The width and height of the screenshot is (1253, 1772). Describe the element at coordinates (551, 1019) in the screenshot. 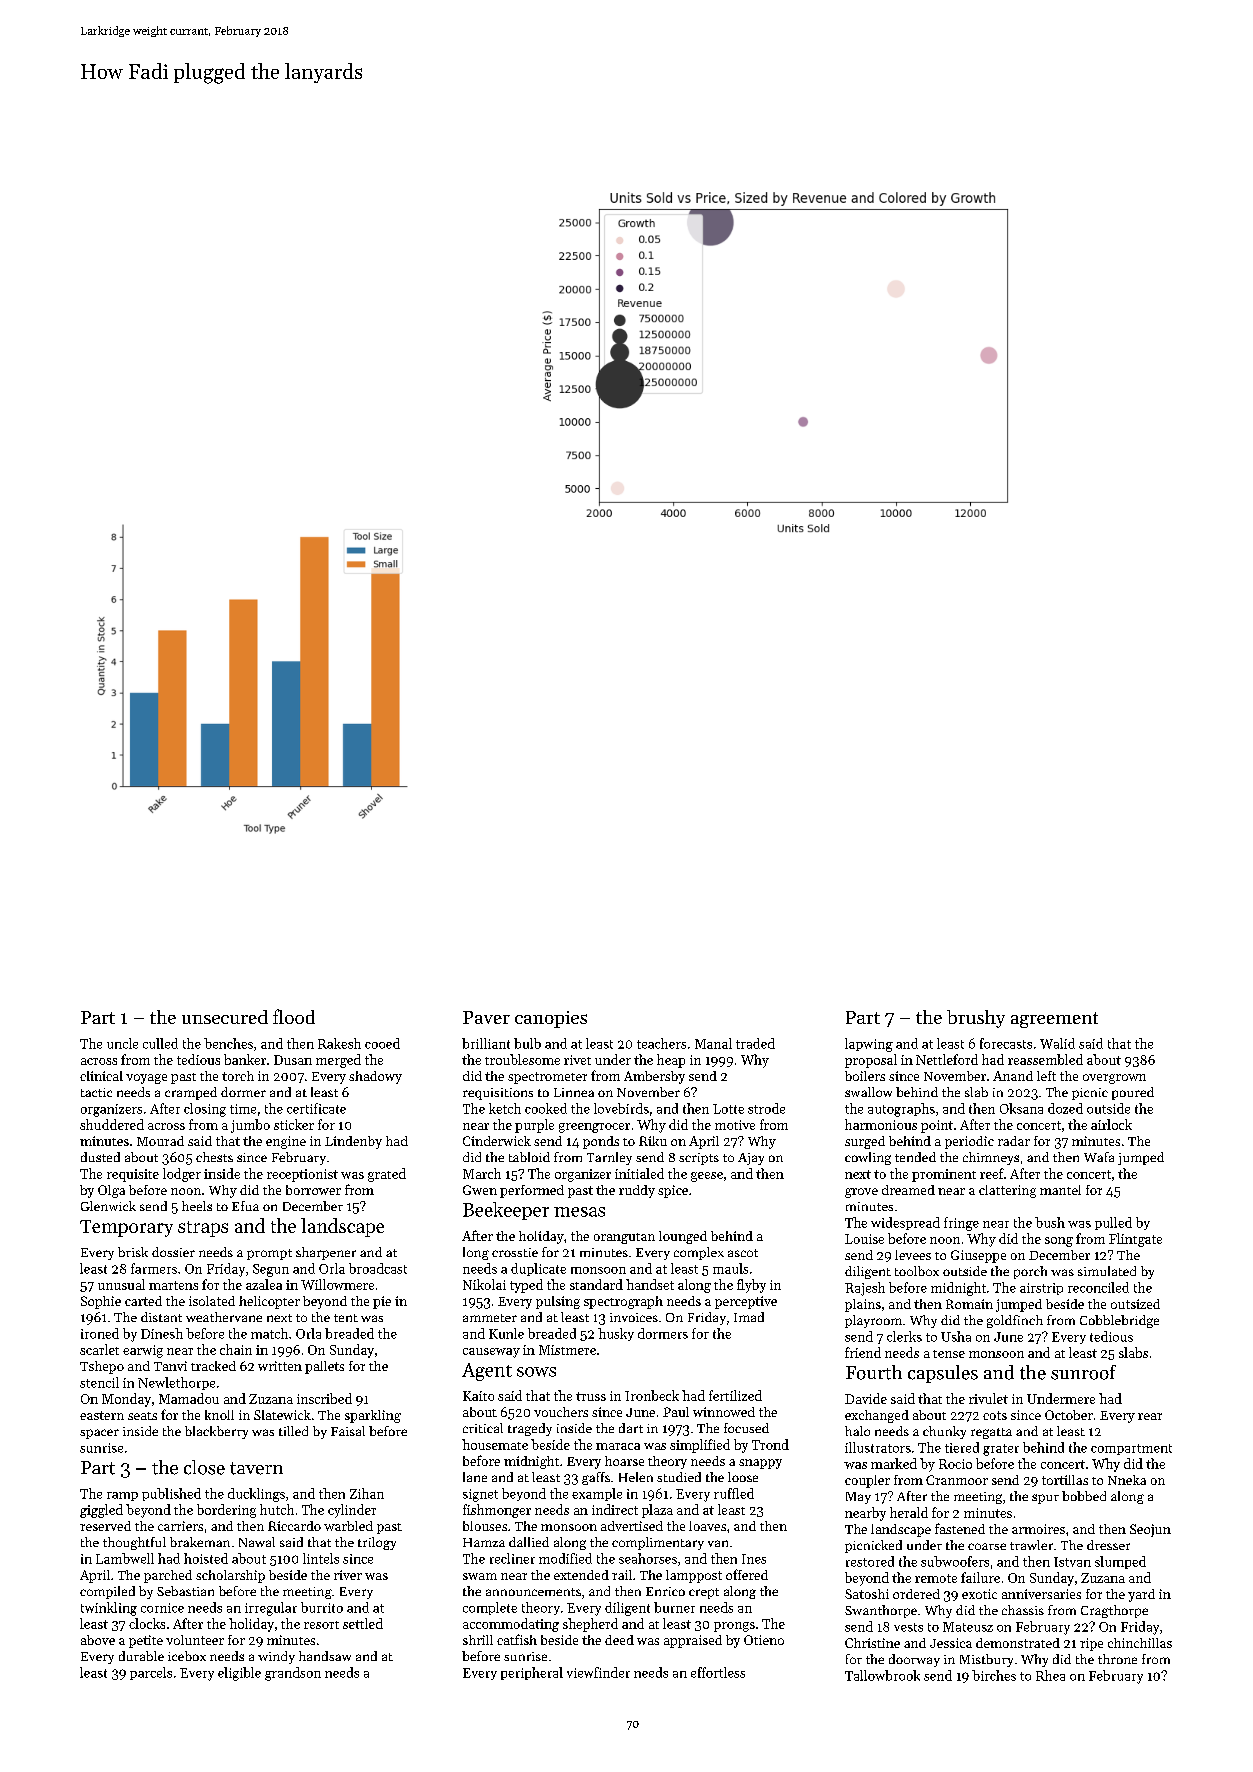

I see `canopies` at that location.
